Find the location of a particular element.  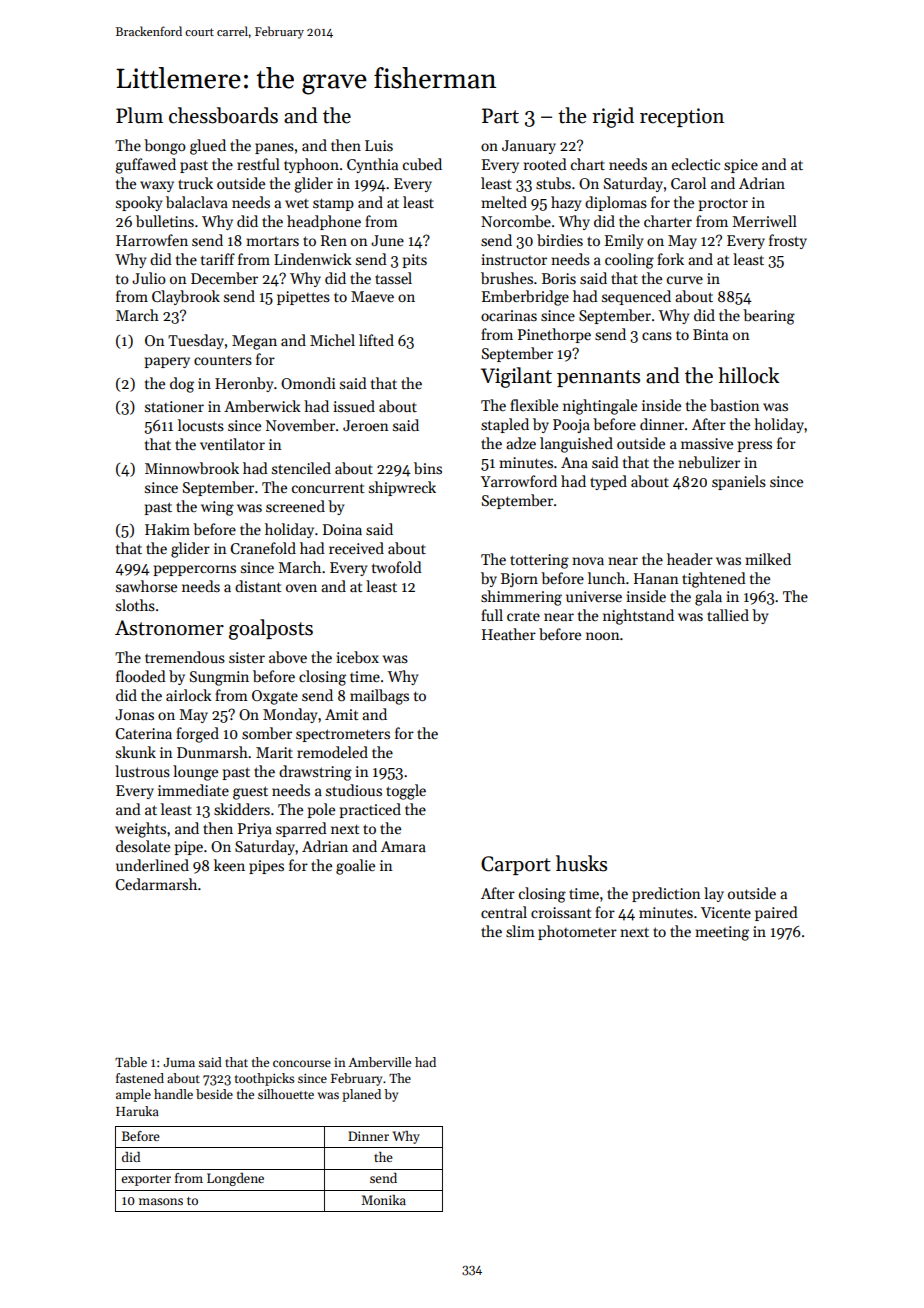

photometer is located at coordinates (577, 932).
